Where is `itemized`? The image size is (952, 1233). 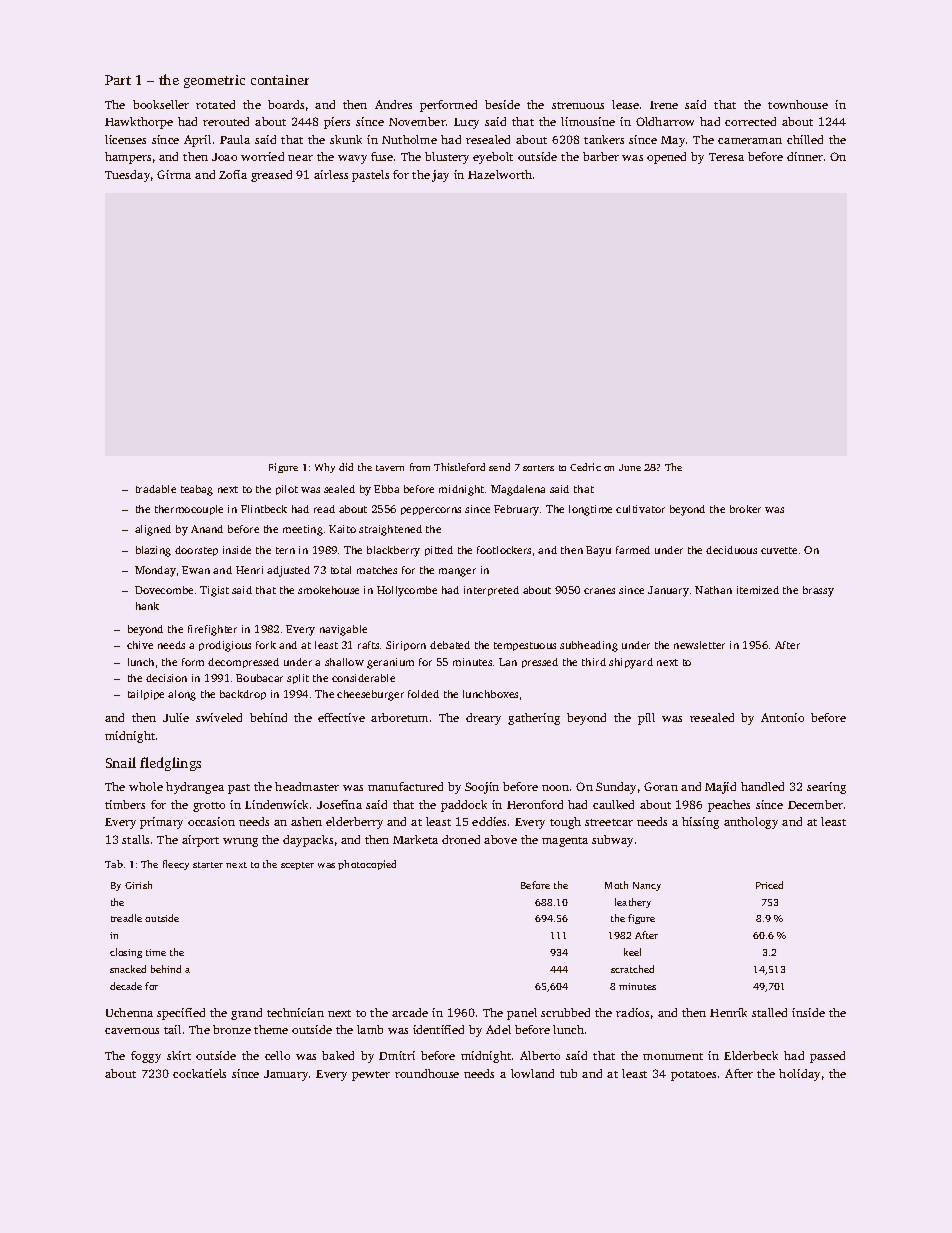 itemized is located at coordinates (758, 590).
